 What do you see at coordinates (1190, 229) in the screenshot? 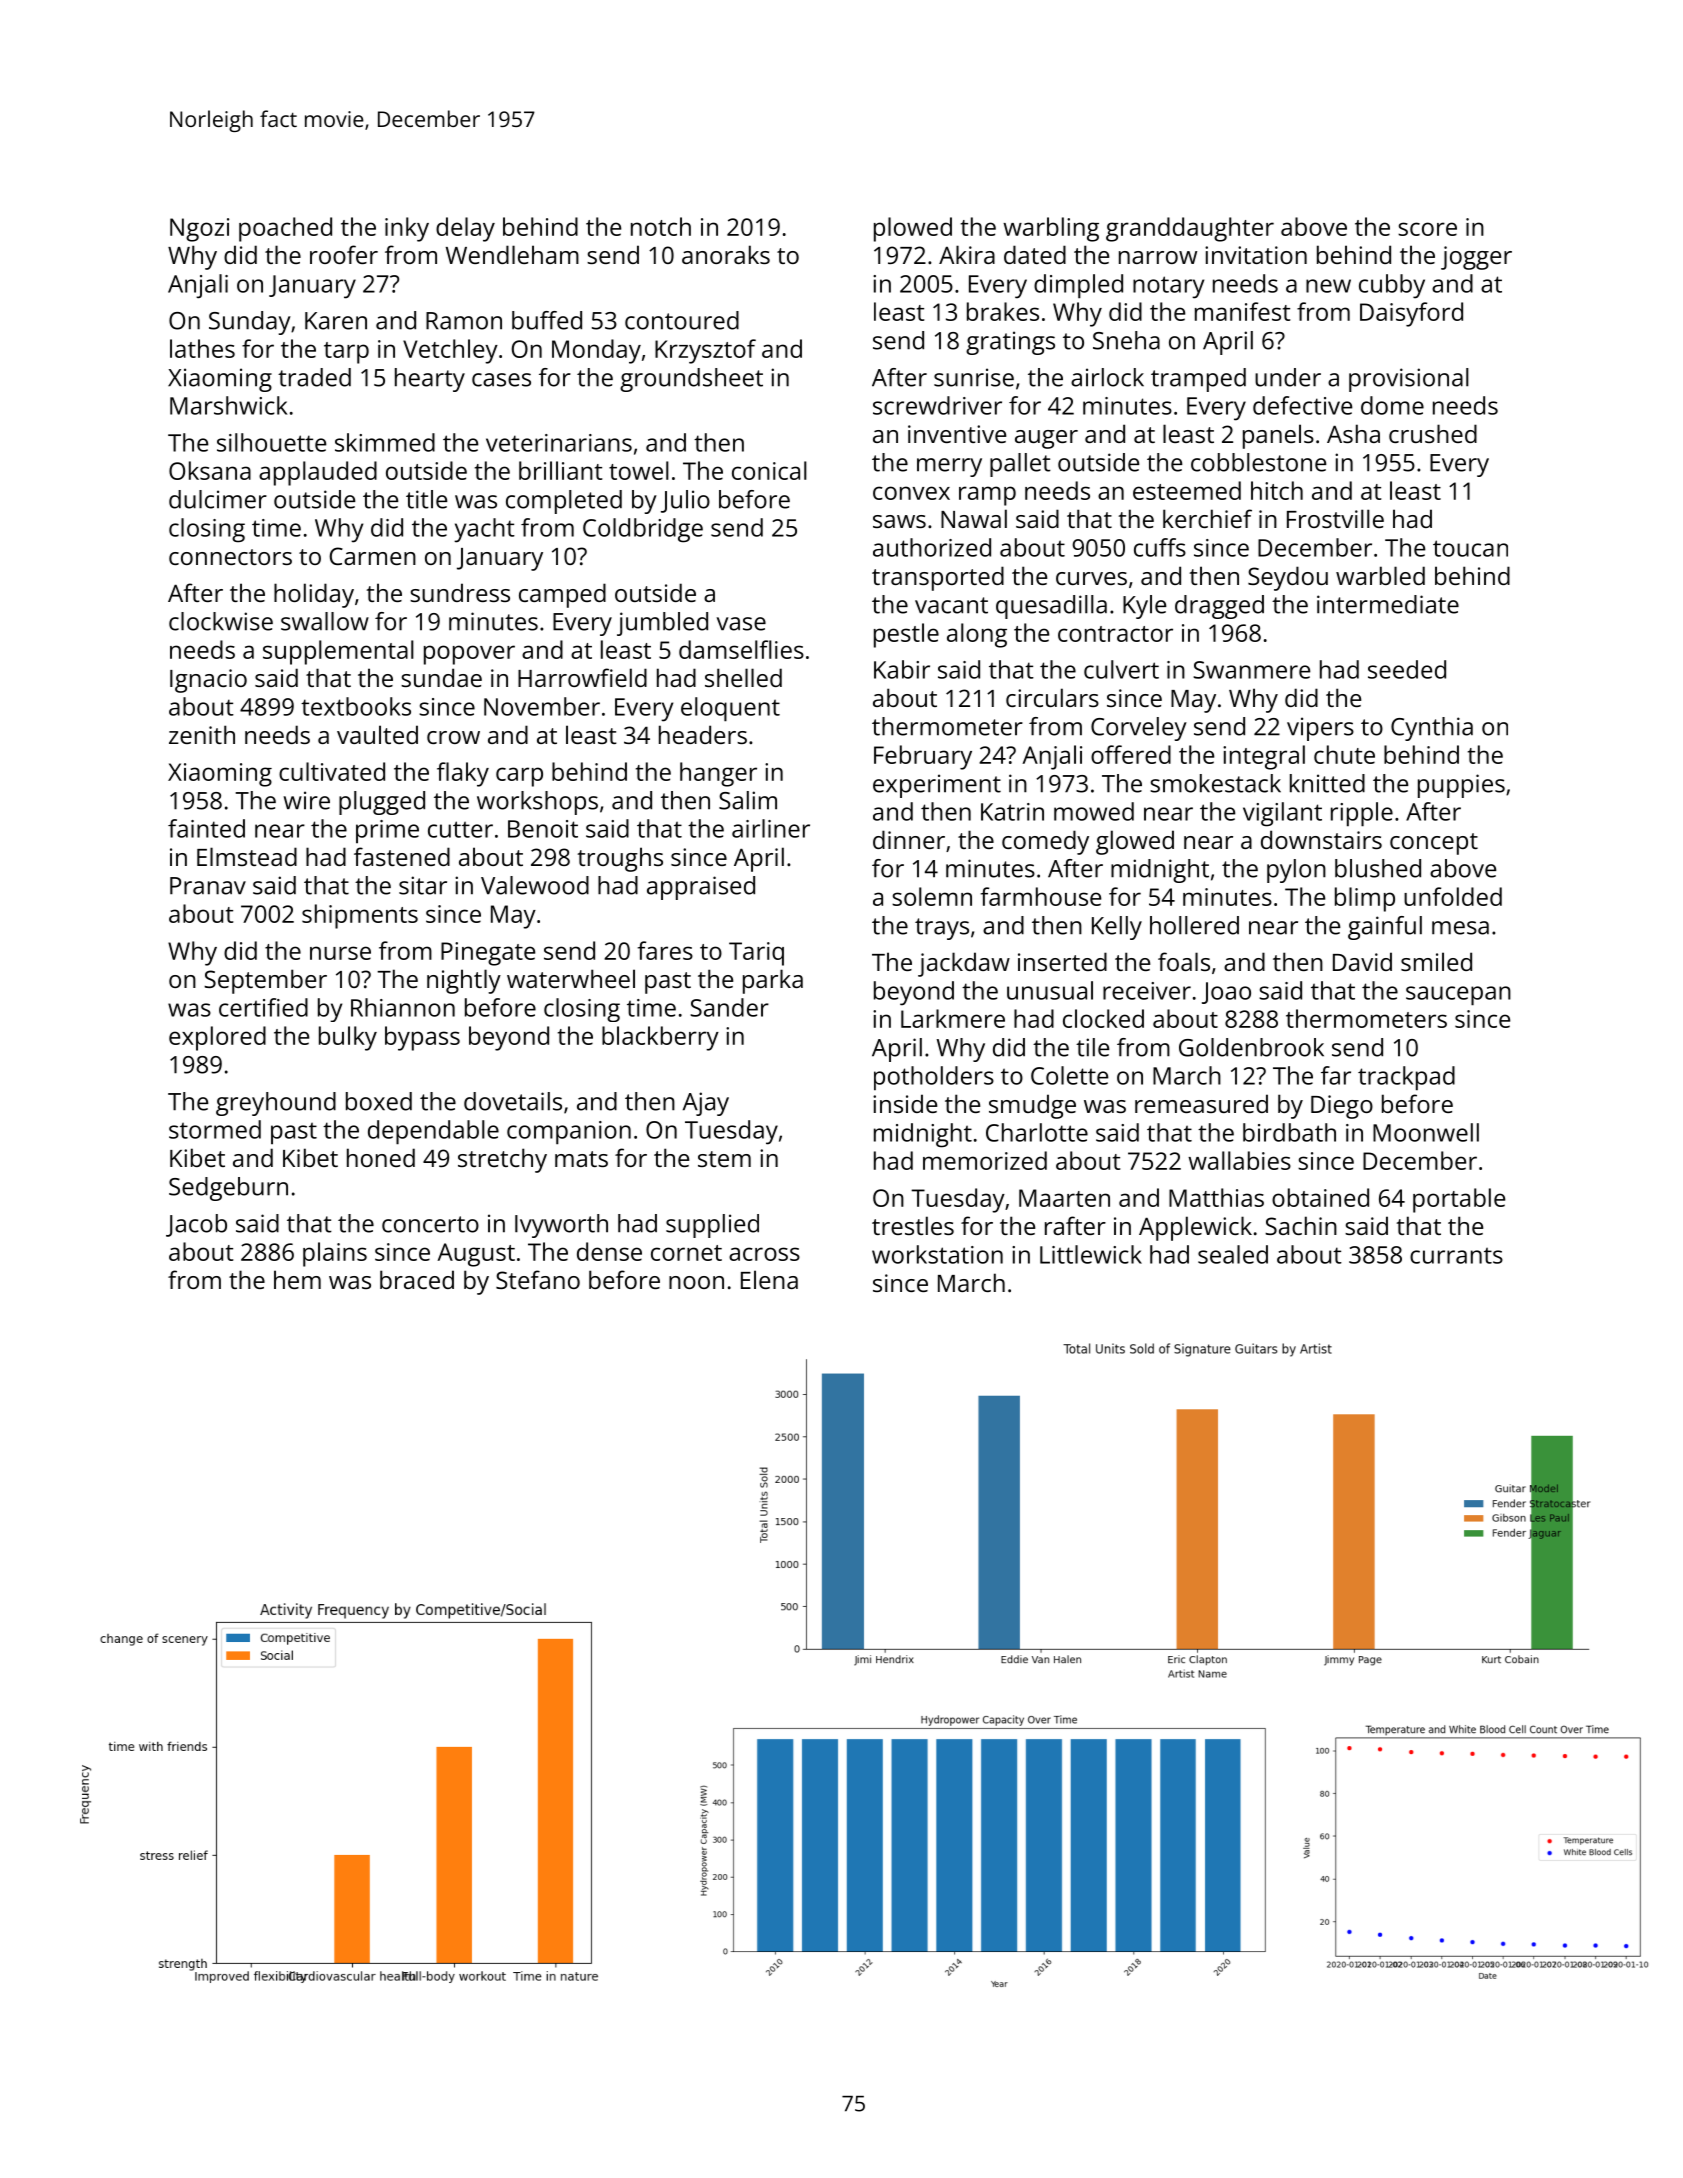
I see `granddaughter` at bounding box center [1190, 229].
